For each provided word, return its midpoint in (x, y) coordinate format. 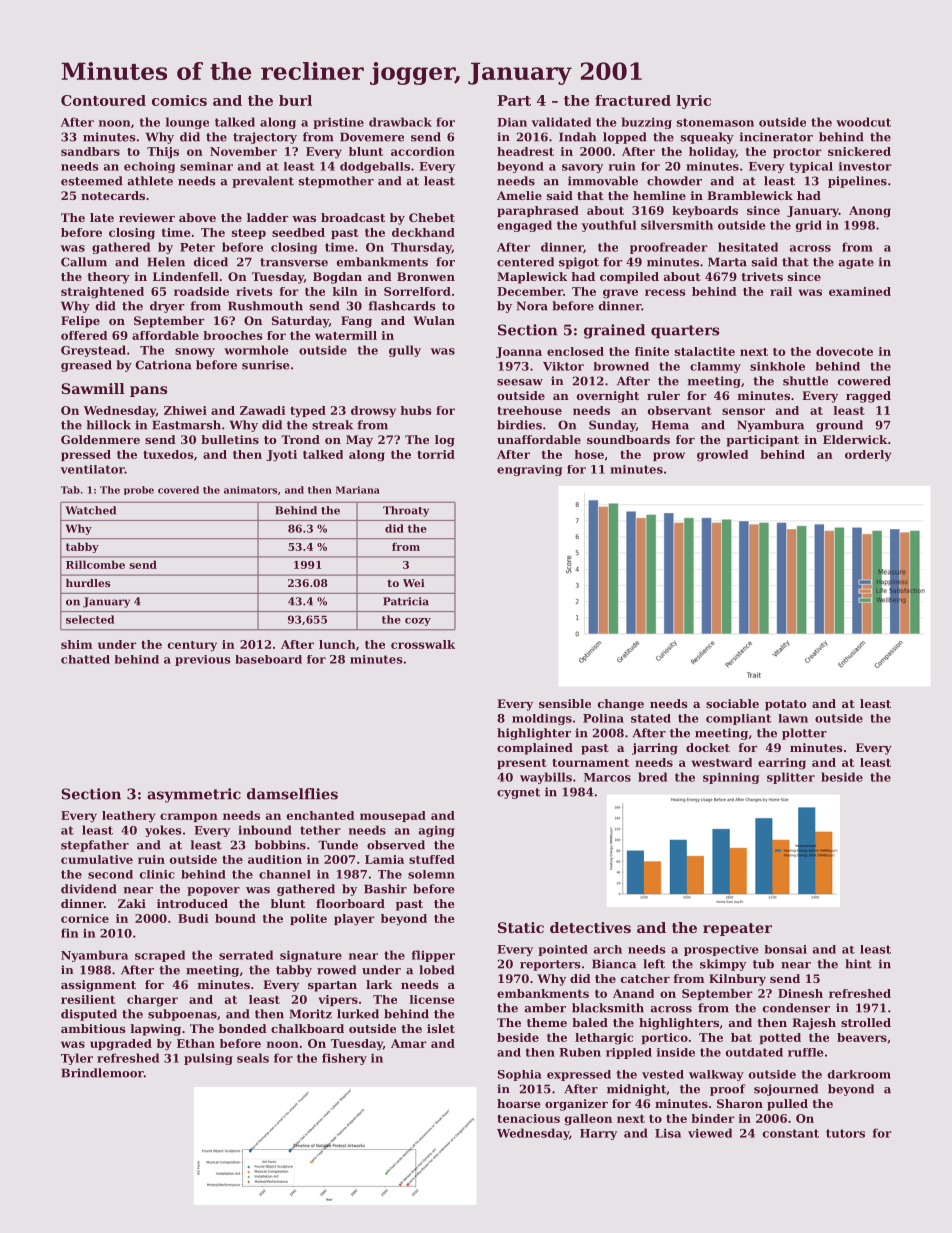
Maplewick (532, 278)
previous (203, 660)
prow (669, 456)
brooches (233, 335)
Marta (727, 262)
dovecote (844, 351)
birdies (519, 425)
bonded (243, 1028)
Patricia (406, 601)
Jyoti (281, 456)
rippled (629, 1053)
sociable (732, 703)
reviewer (147, 217)
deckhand (423, 232)
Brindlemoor (102, 1073)
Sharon (740, 1103)
